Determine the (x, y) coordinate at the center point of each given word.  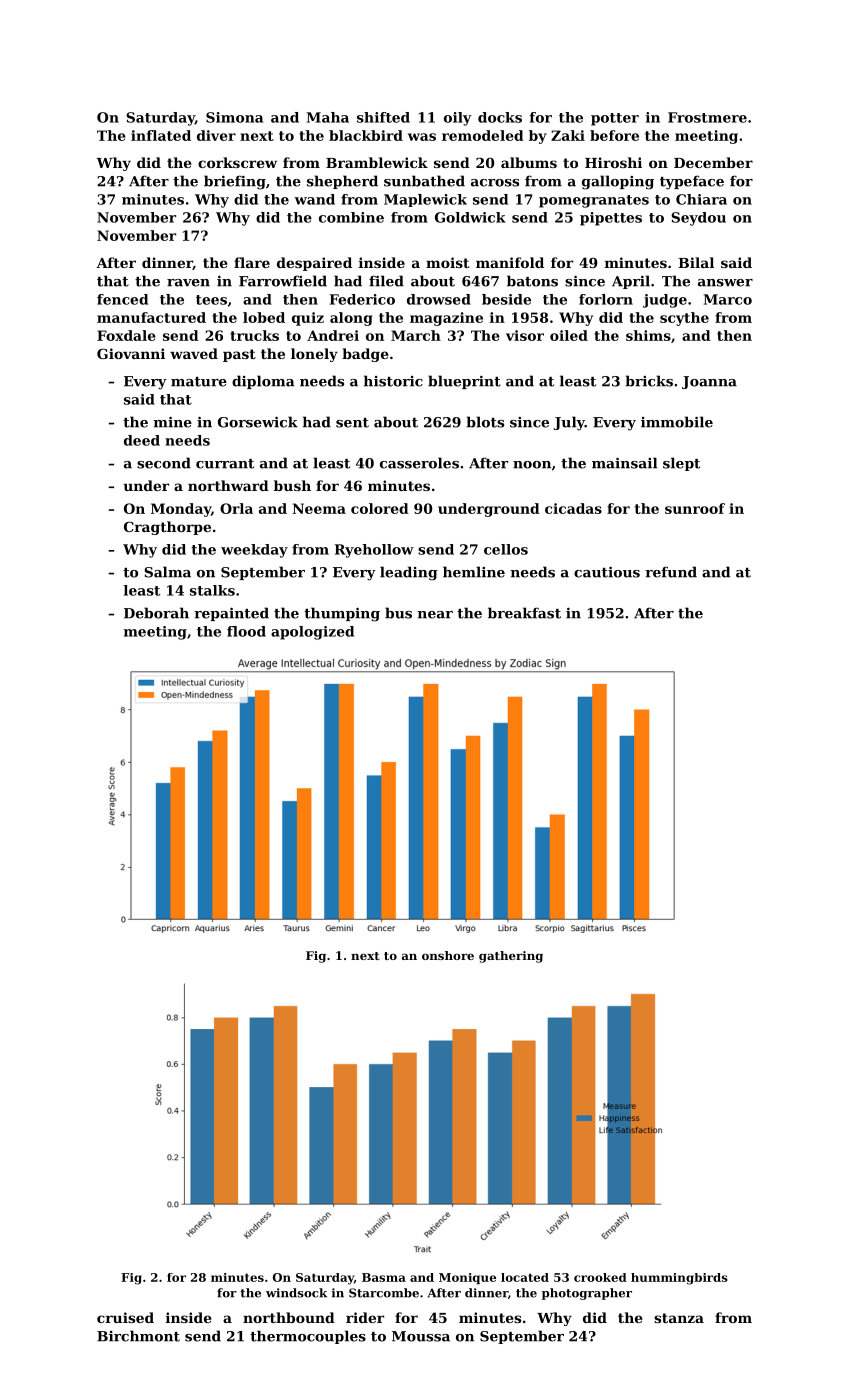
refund (671, 572)
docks (500, 117)
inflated (161, 135)
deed (142, 440)
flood (246, 631)
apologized (312, 633)
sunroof (695, 508)
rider (365, 1317)
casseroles (419, 463)
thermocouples (308, 1337)
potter (615, 119)
